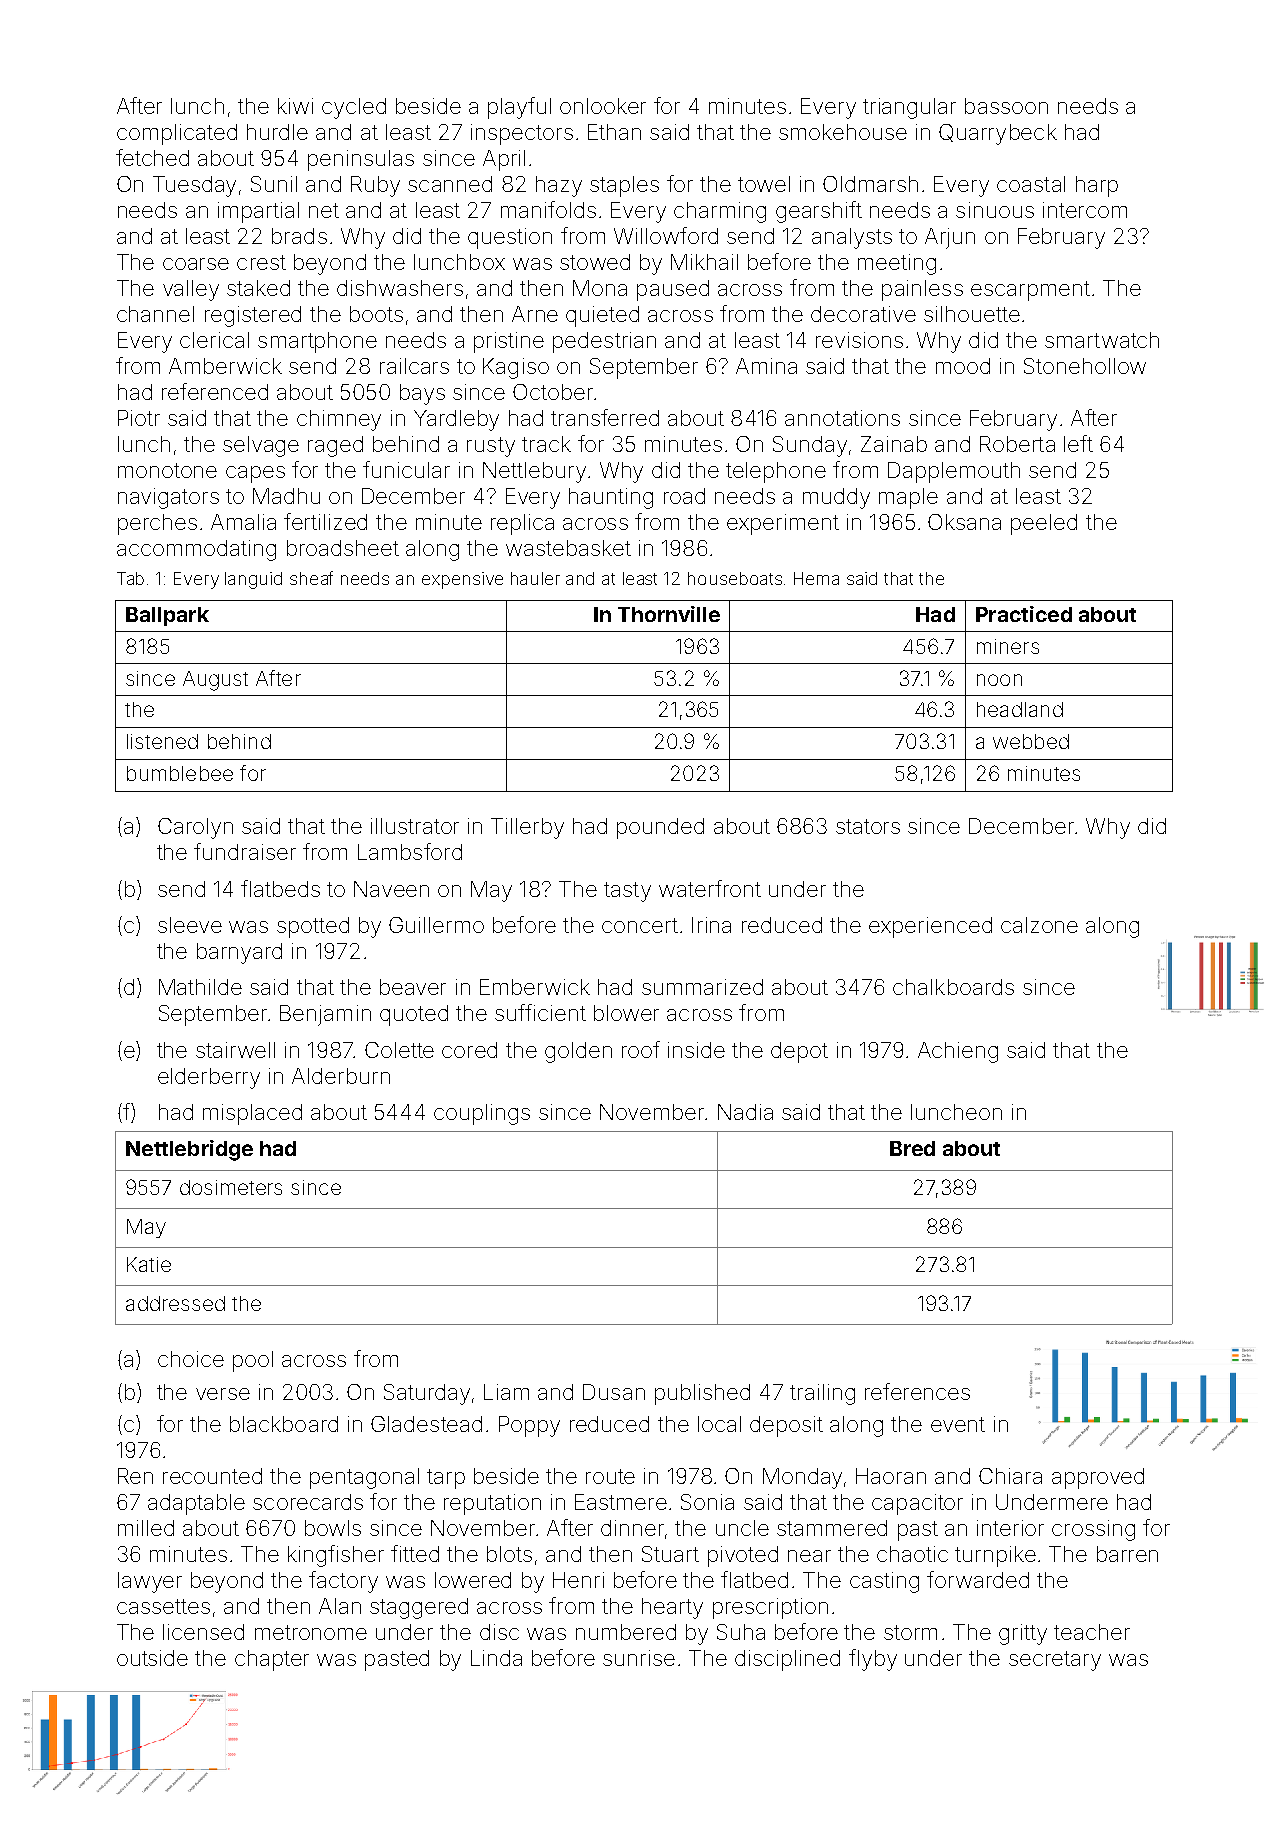 This image has width=1288, height=1822. What do you see at coordinates (496, 1658) in the image?
I see `Linda` at bounding box center [496, 1658].
